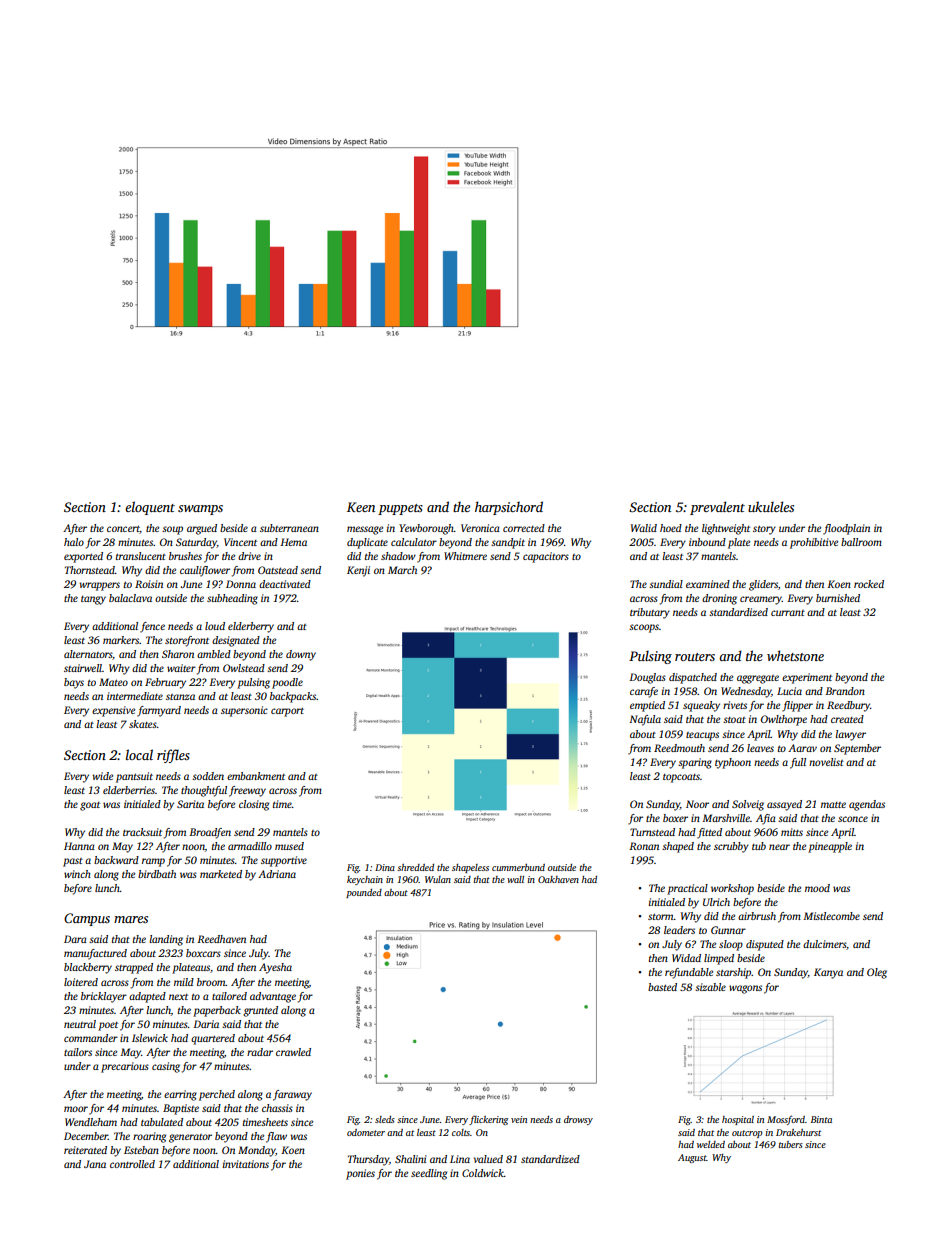 The width and height of the page is (952, 1233). What do you see at coordinates (293, 1052) in the page?
I see `crawled` at bounding box center [293, 1052].
